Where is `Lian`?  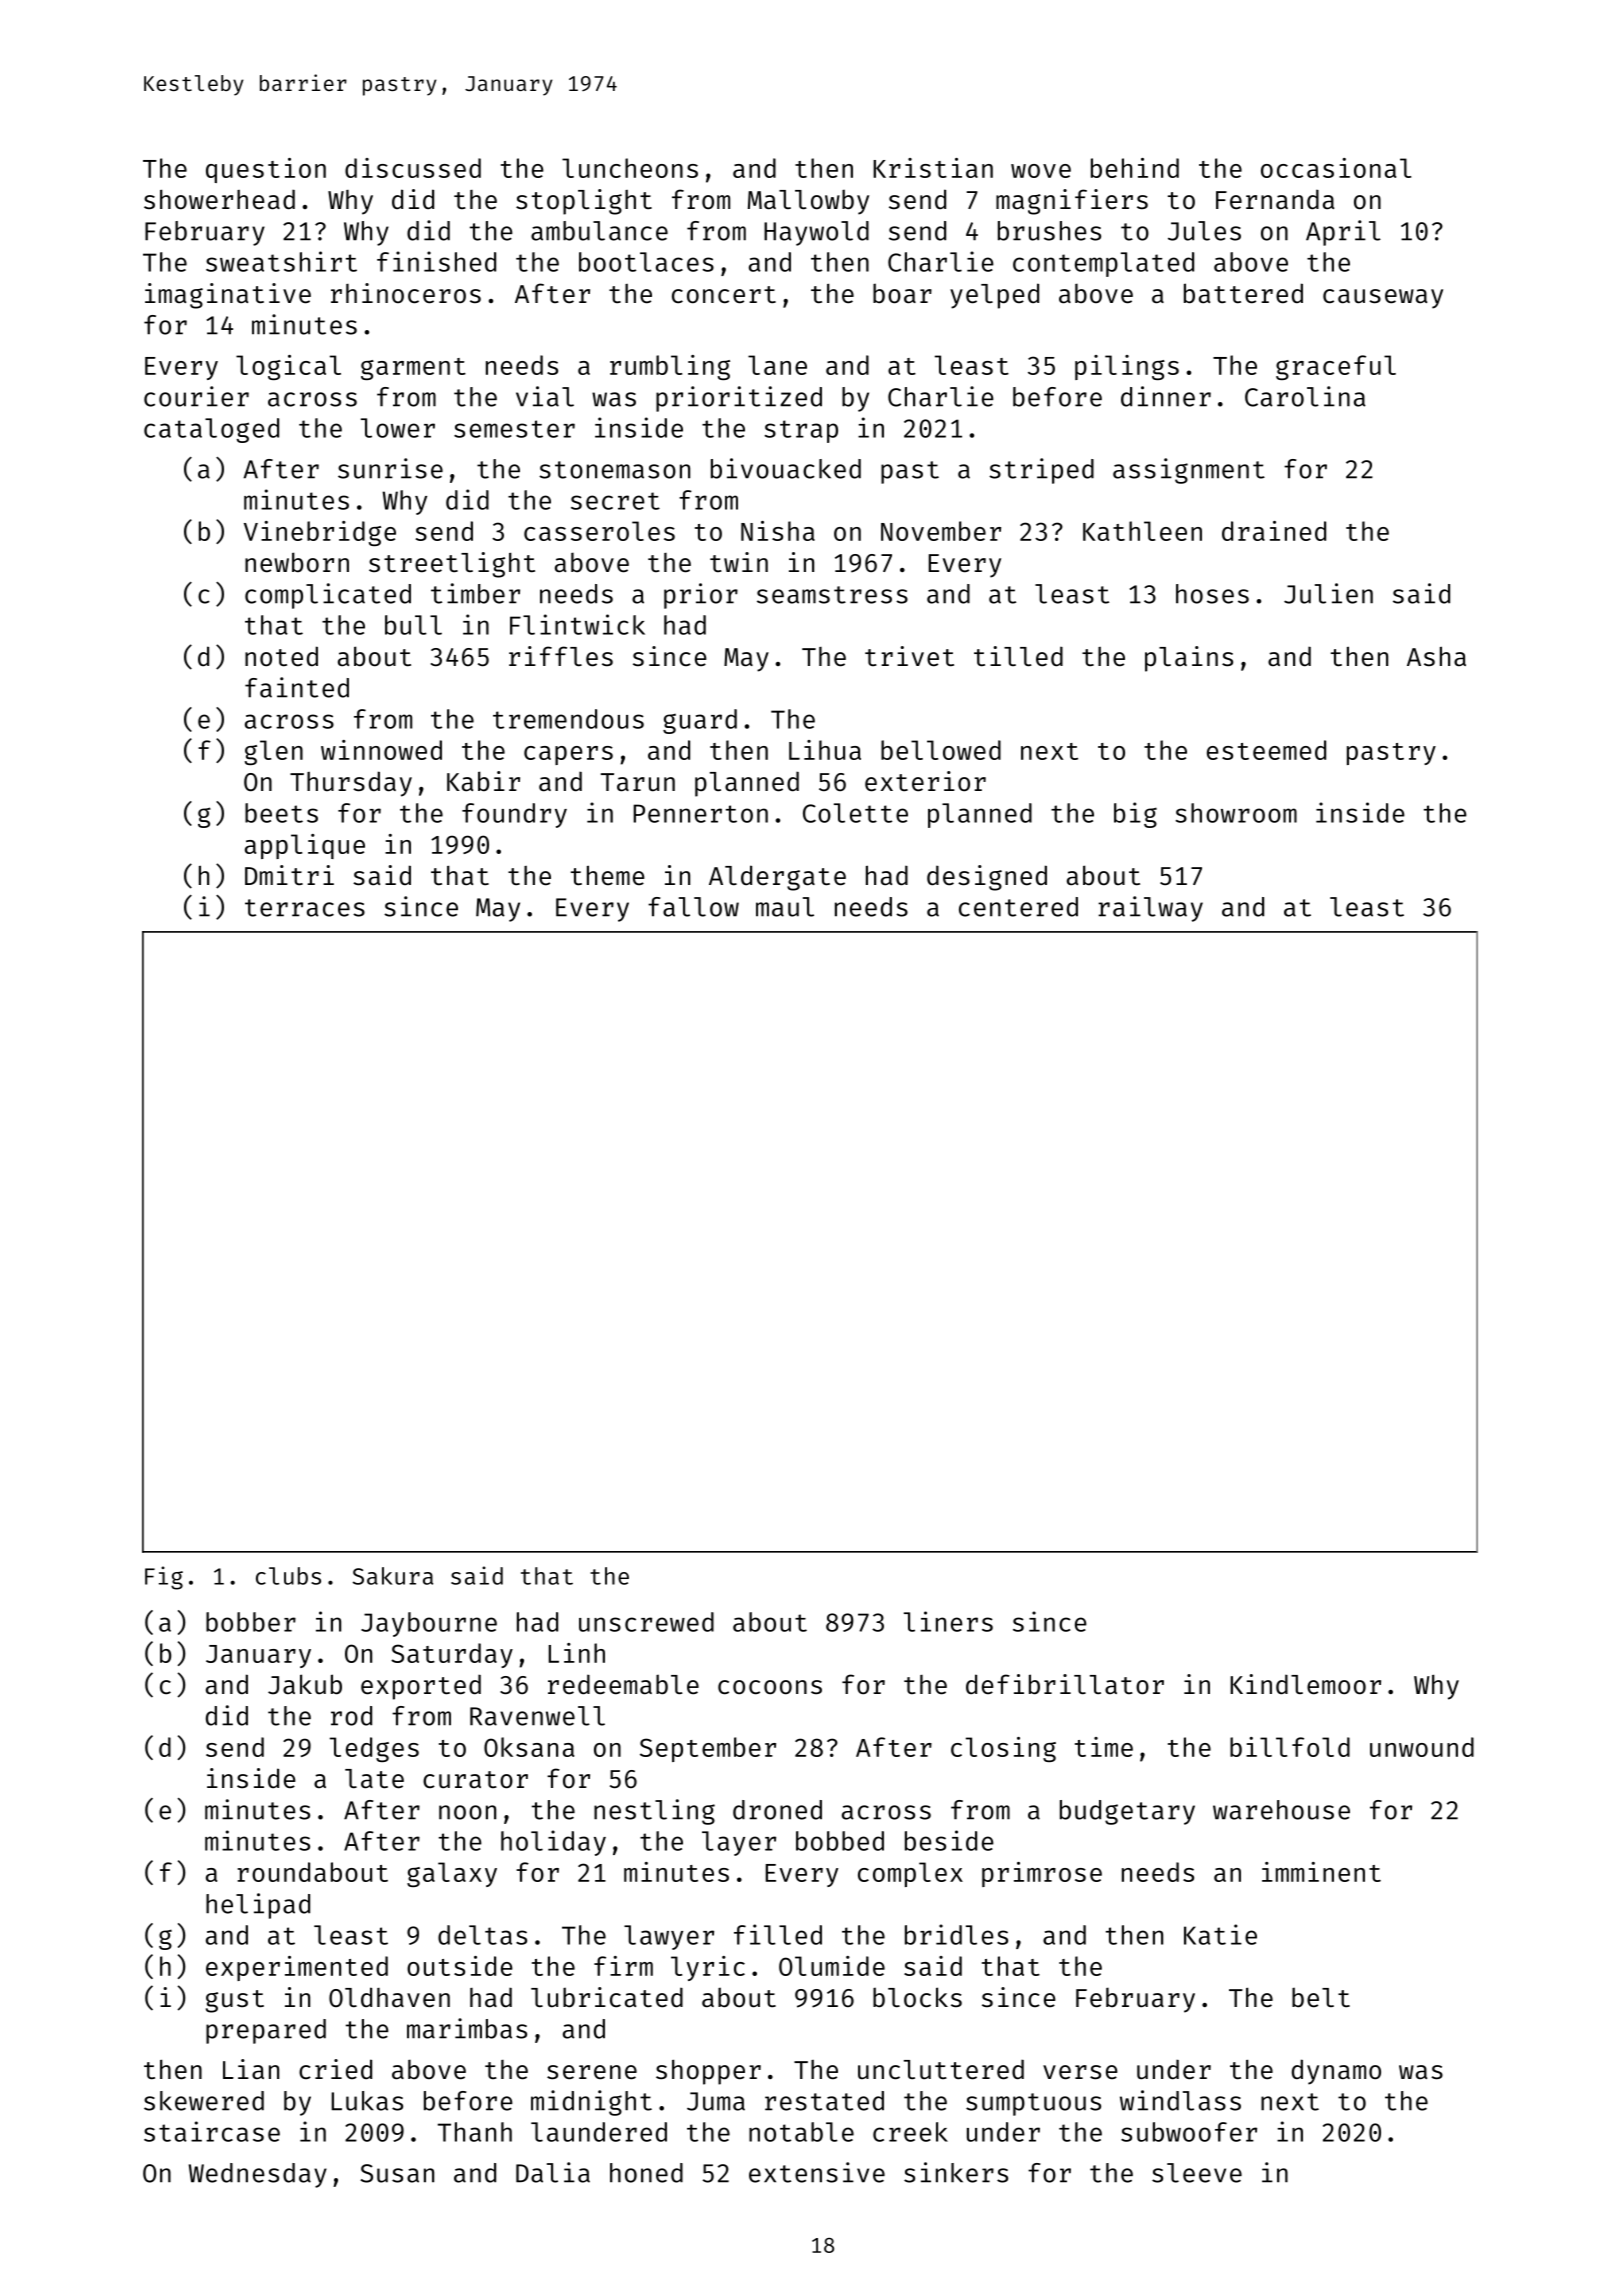
Lian is located at coordinates (251, 2069).
